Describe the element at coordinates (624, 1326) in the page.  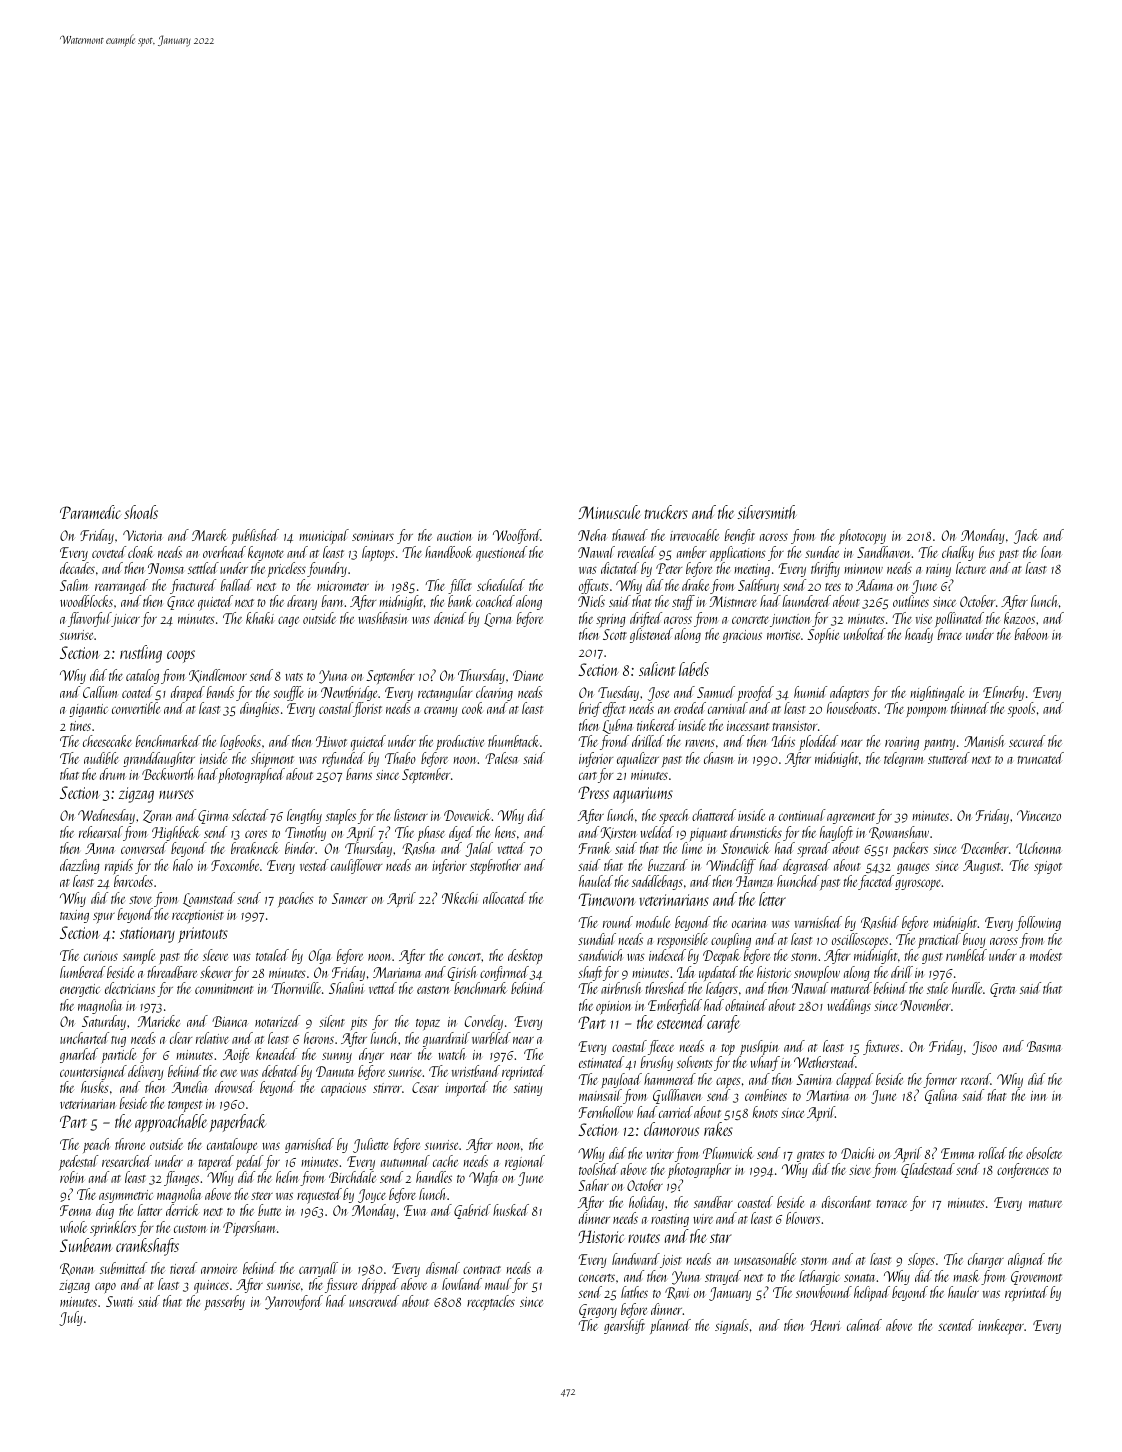
I see `gearshift` at that location.
